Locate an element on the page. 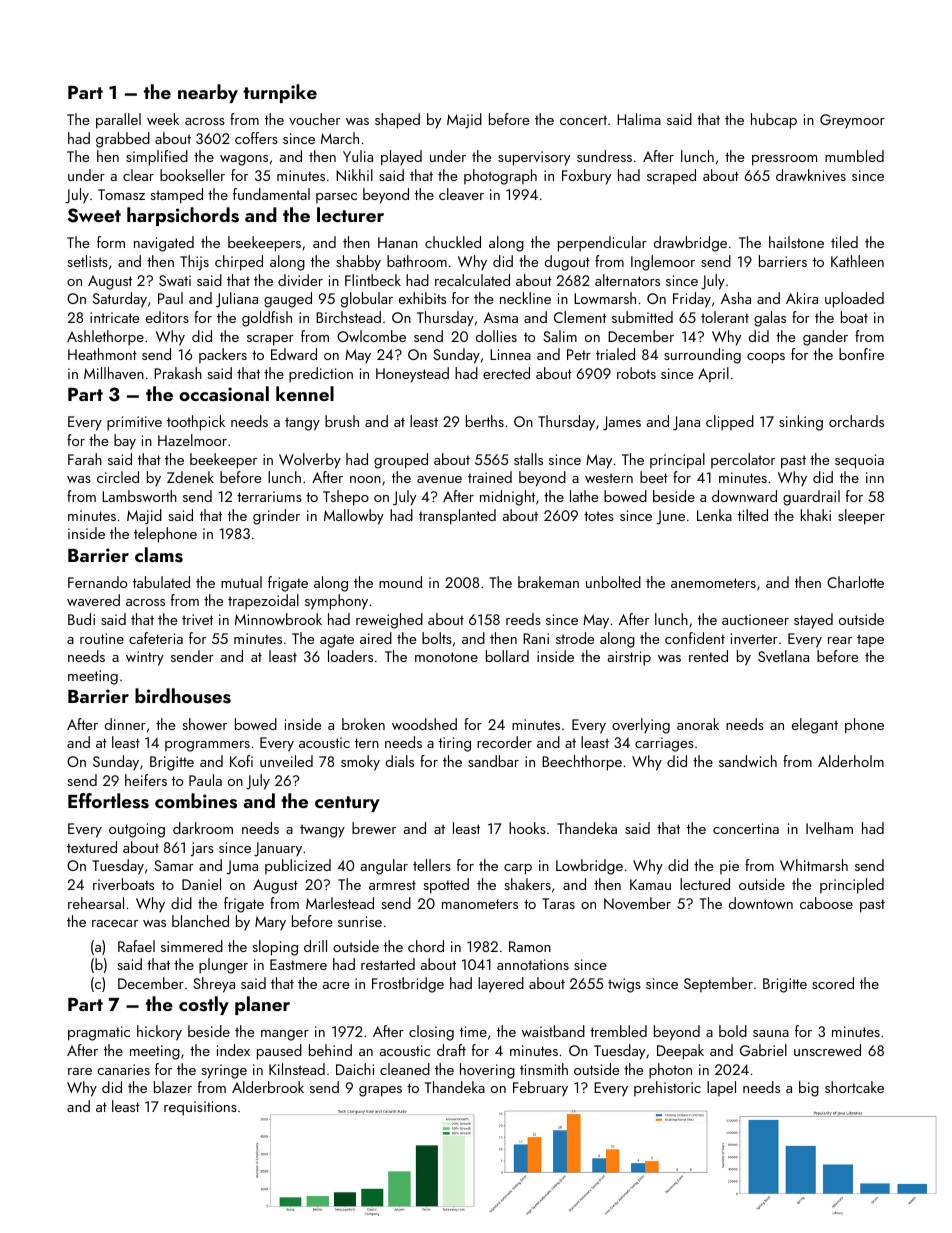  grapes is located at coordinates (380, 1091).
